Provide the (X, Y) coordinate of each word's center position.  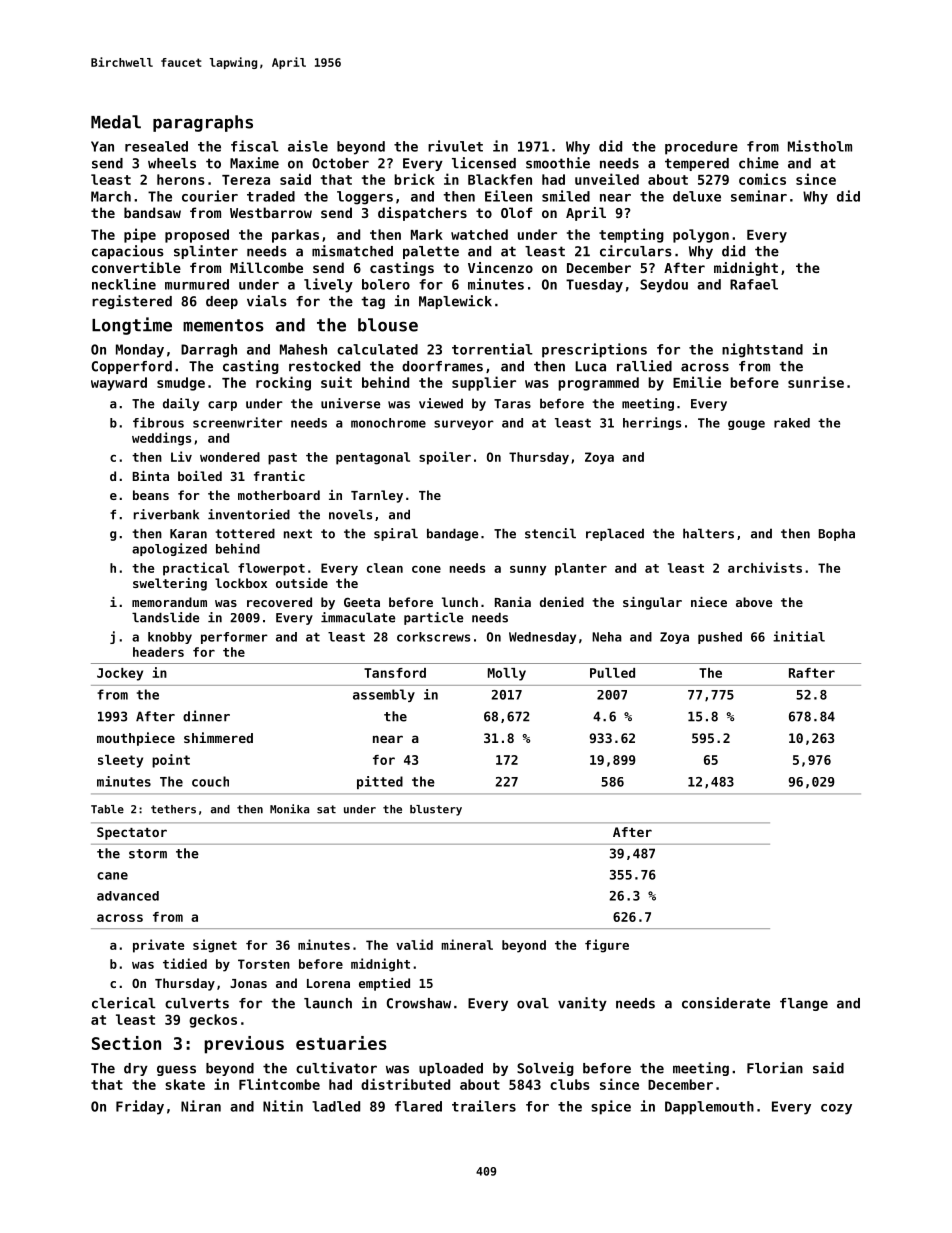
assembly (384, 695)
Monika (289, 809)
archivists (765, 567)
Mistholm (820, 146)
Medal (116, 122)
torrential (492, 349)
